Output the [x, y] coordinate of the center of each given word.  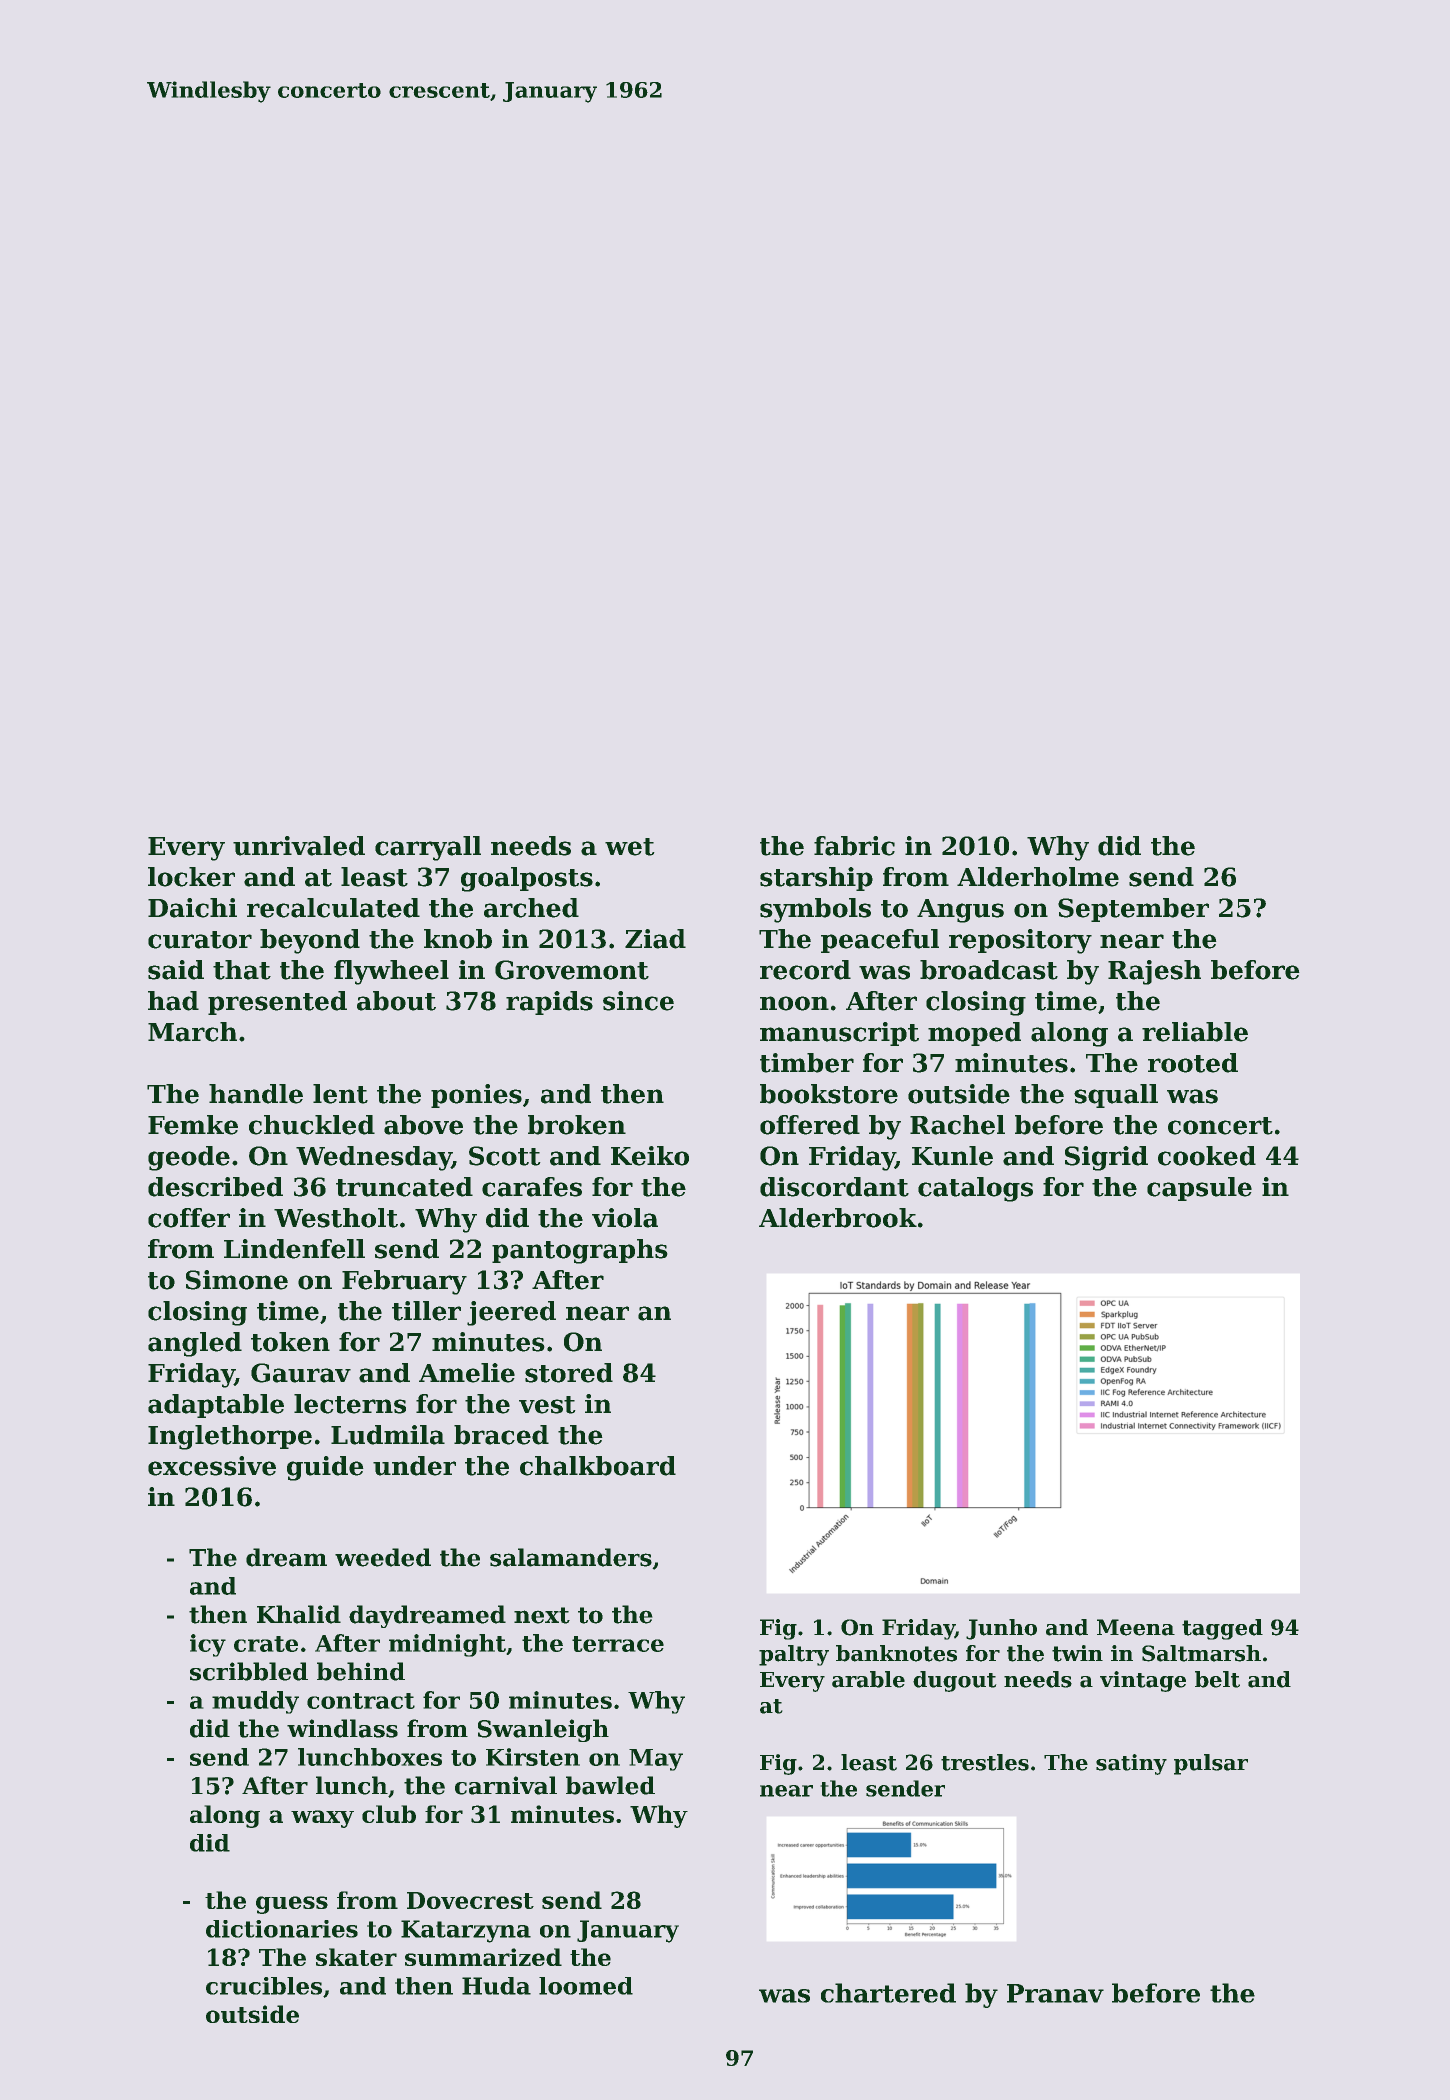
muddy [255, 1702]
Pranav [1055, 1993]
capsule [1199, 1189]
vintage [1143, 1681]
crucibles [264, 1986]
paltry [794, 1655]
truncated [404, 1187]
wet [630, 847]
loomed [586, 1986]
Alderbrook [838, 1218]
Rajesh [1154, 972]
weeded [383, 1557]
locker [191, 877]
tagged [1222, 1629]
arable [868, 1679]
